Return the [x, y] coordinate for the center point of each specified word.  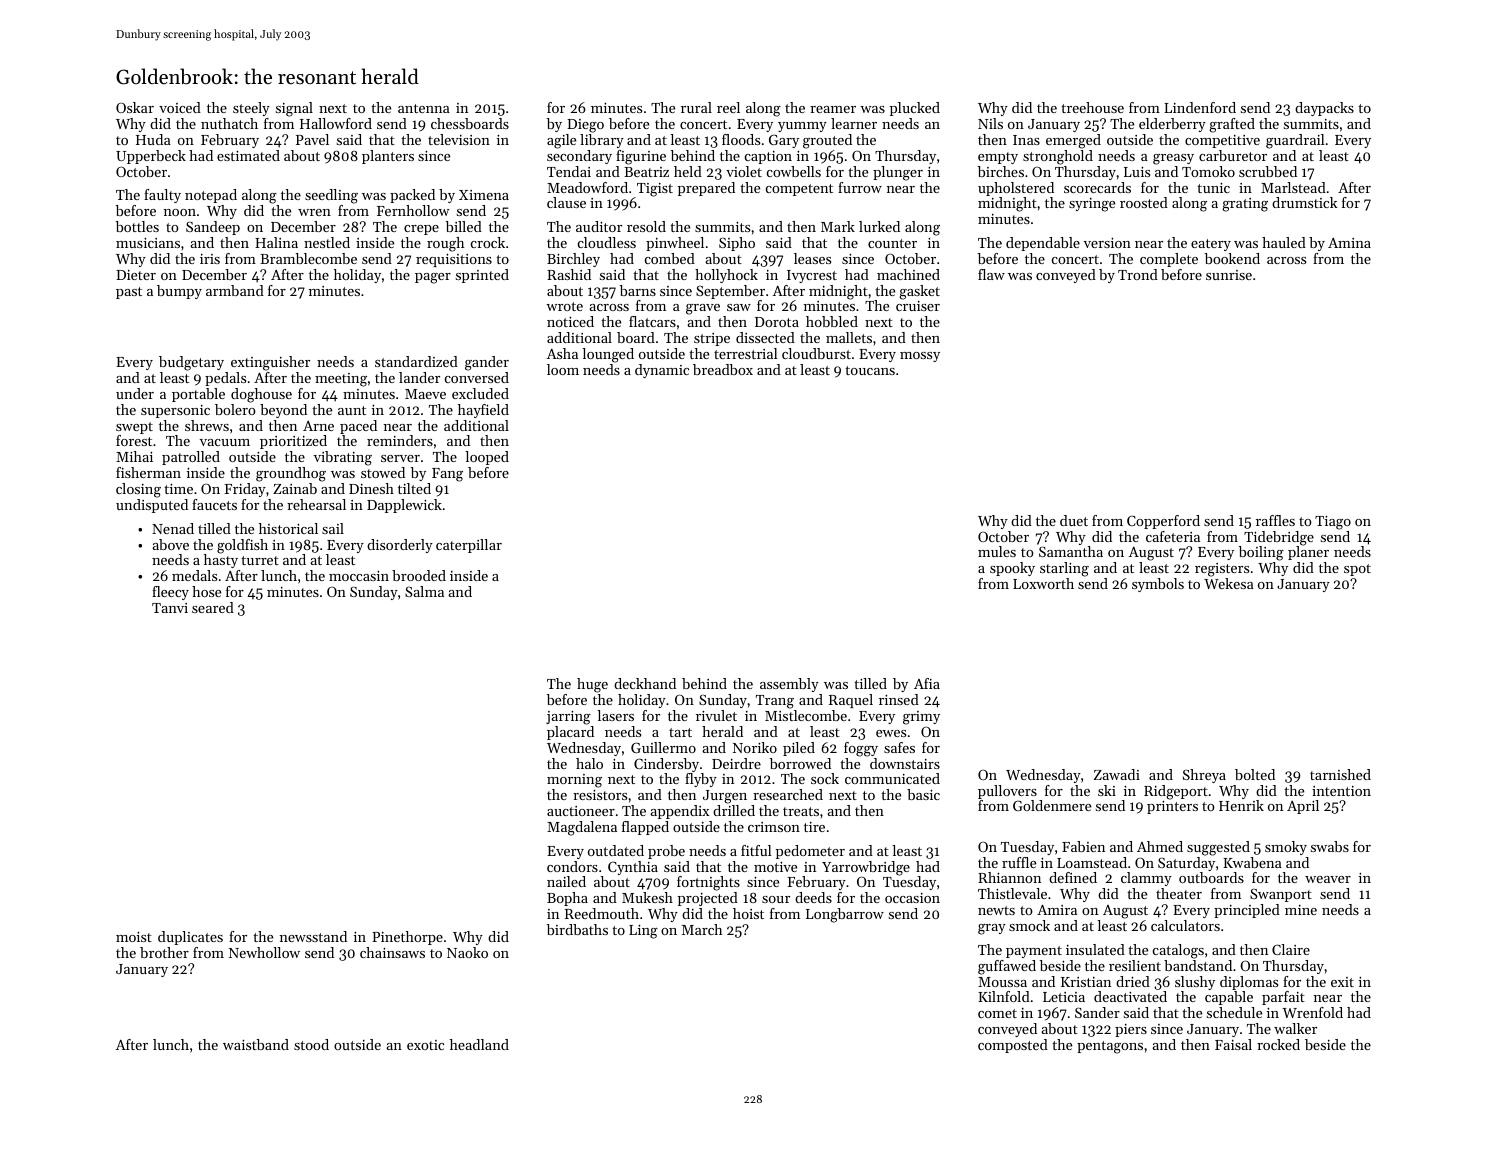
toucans [870, 370]
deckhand [645, 683]
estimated [248, 155]
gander [487, 363]
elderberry [1172, 125]
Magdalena [582, 828]
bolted [1255, 774]
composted [1013, 1046]
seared [213, 607]
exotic [425, 1045]
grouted [827, 141]
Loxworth [1043, 583]
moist [134, 937]
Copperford [1163, 522]
